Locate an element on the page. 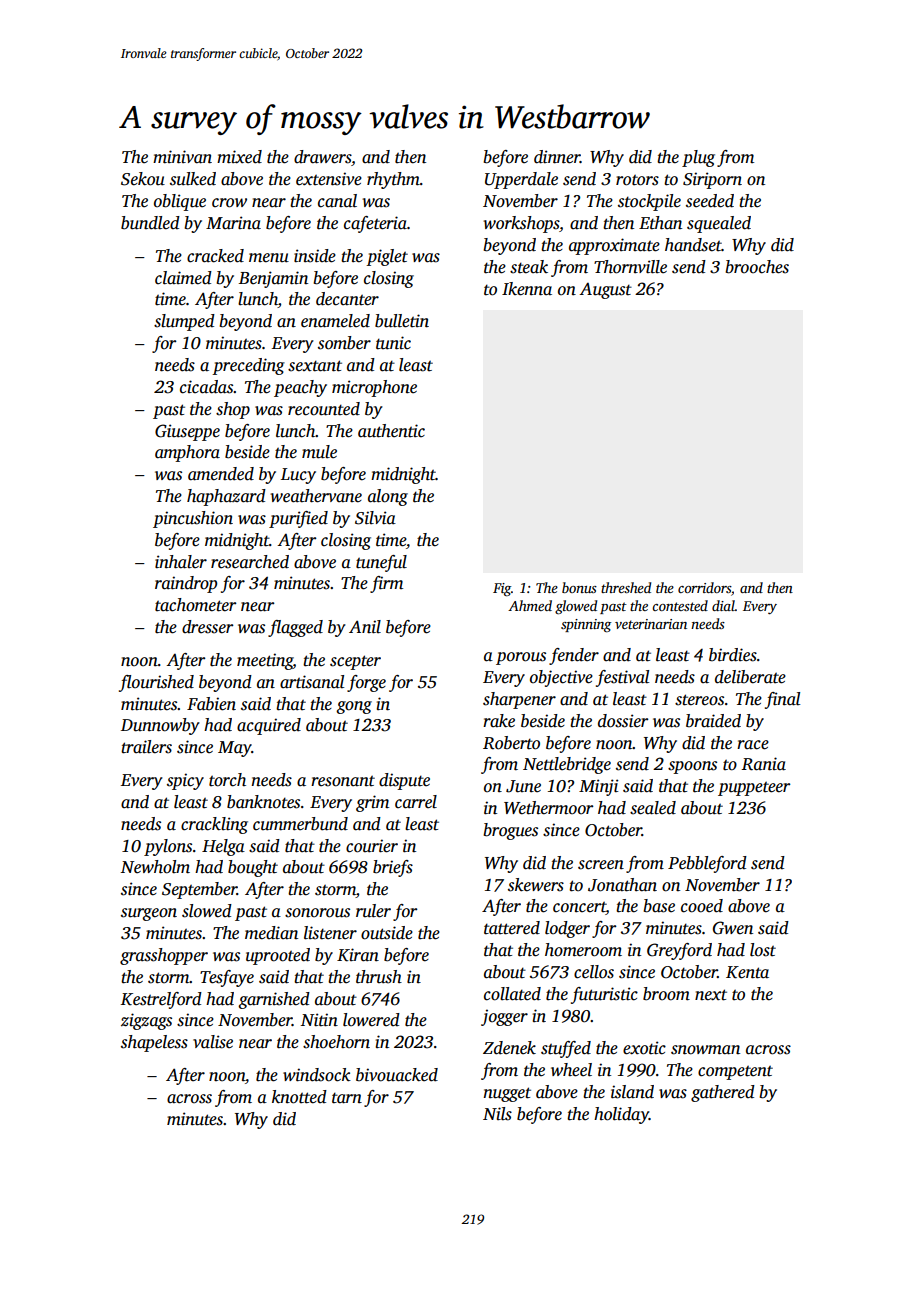 The height and width of the document is (1311, 924). sharpener is located at coordinates (519, 700).
